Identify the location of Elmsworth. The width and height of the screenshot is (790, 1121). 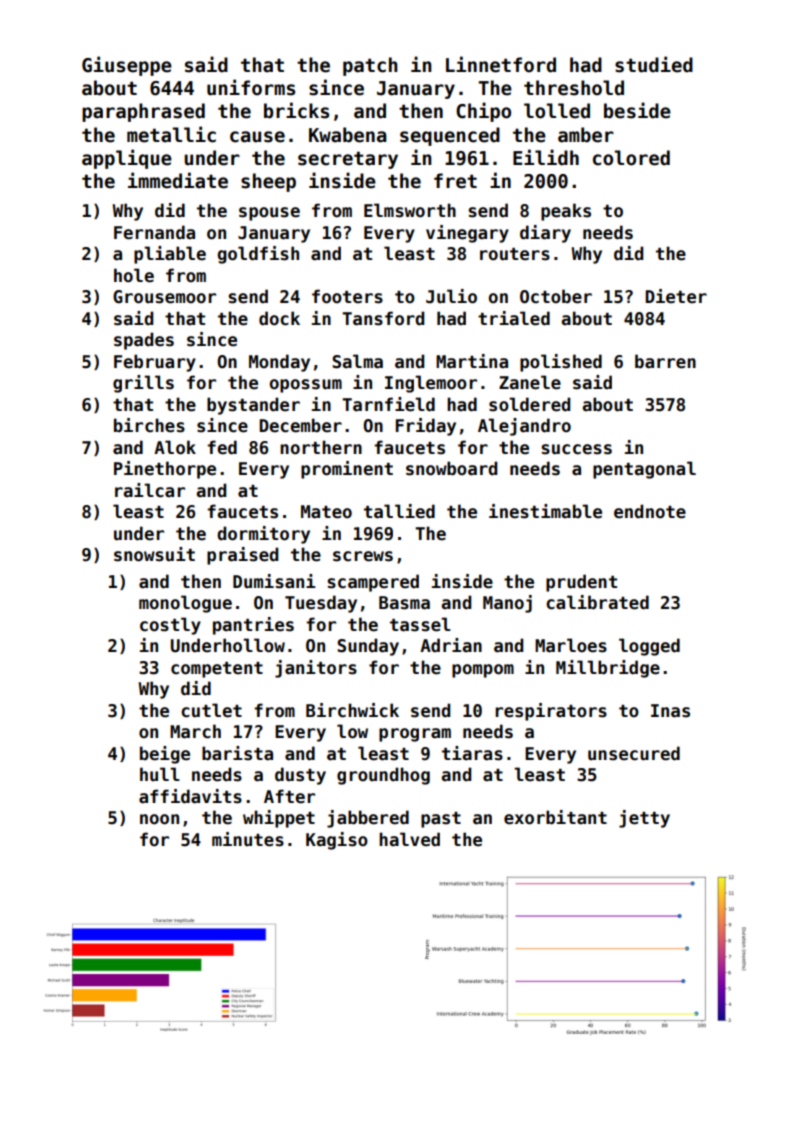
(410, 210).
